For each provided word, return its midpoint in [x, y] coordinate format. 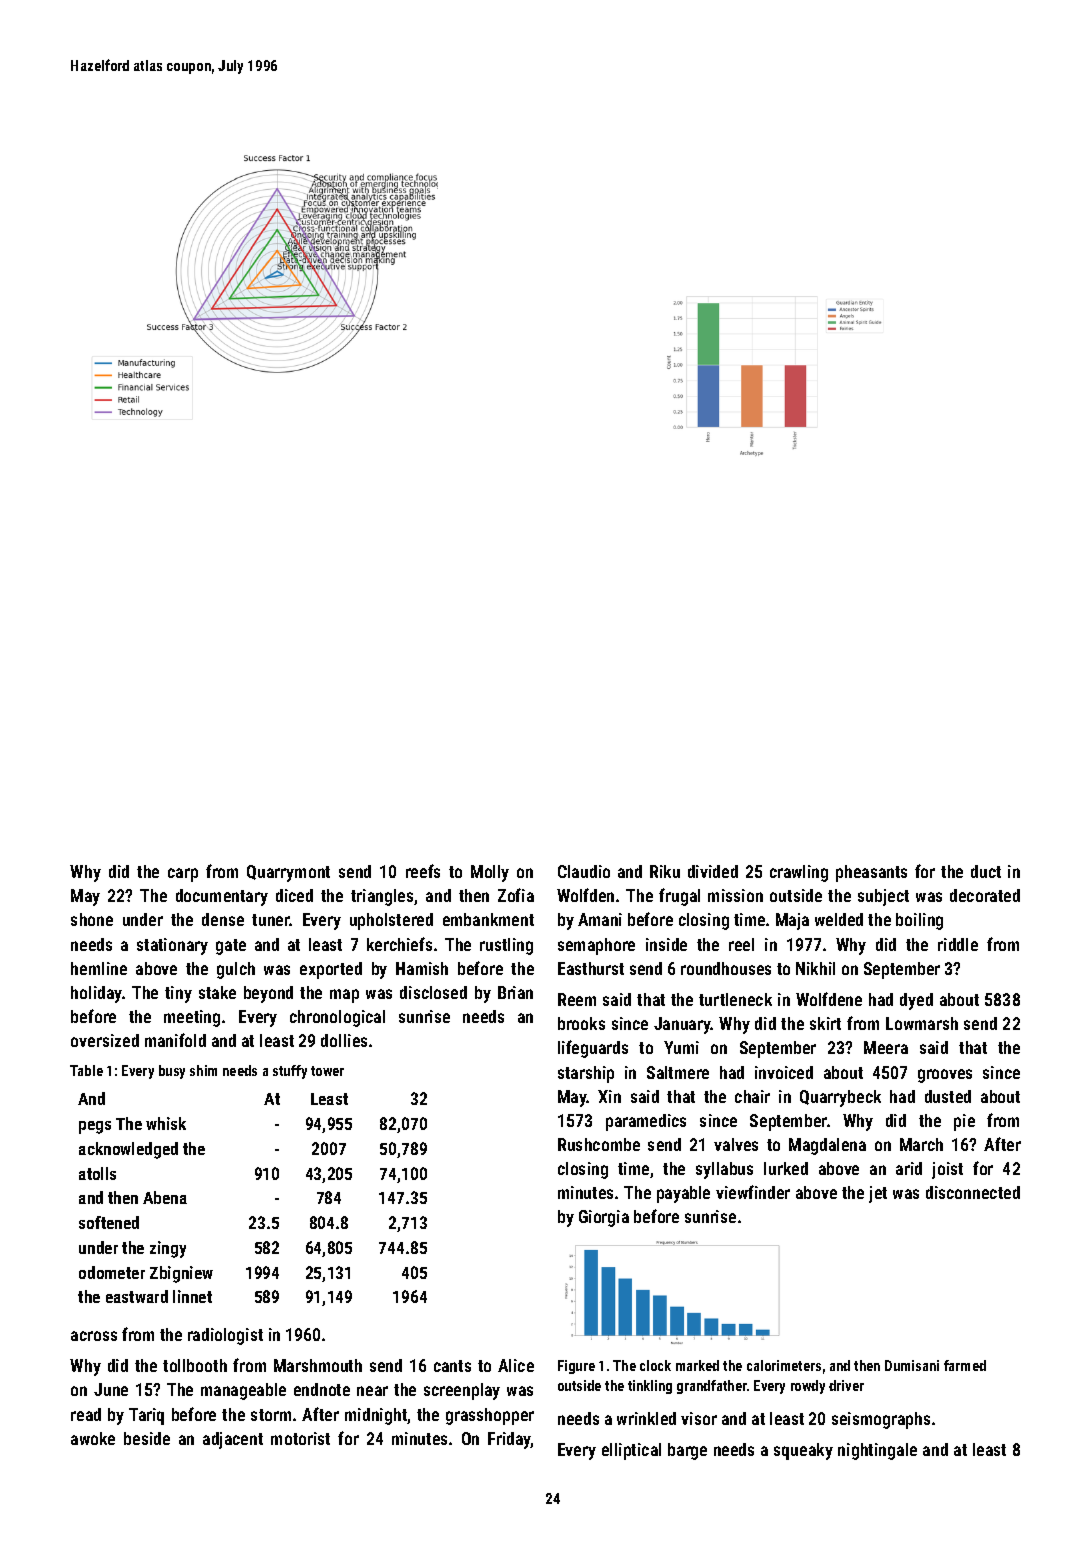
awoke [93, 1438]
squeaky [803, 1451]
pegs [95, 1127]
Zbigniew [181, 1274]
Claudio [584, 871]
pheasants [871, 873]
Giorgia [604, 1218]
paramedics [646, 1122]
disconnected [973, 1192]
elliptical [631, 1451]
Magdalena [827, 1146]
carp [183, 875]
